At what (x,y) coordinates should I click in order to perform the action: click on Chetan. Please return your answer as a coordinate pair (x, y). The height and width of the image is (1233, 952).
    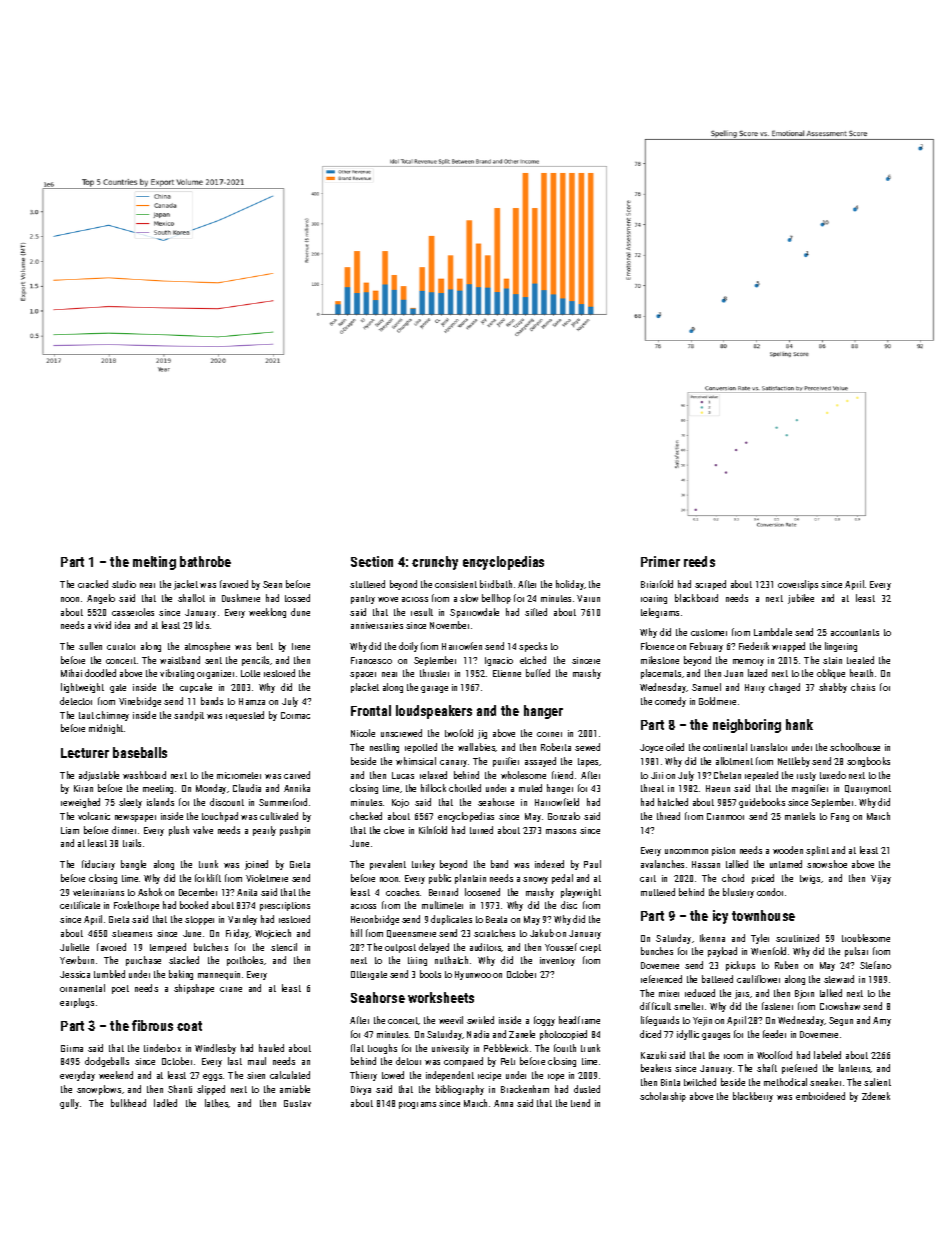
    Looking at the image, I should click on (727, 775).
